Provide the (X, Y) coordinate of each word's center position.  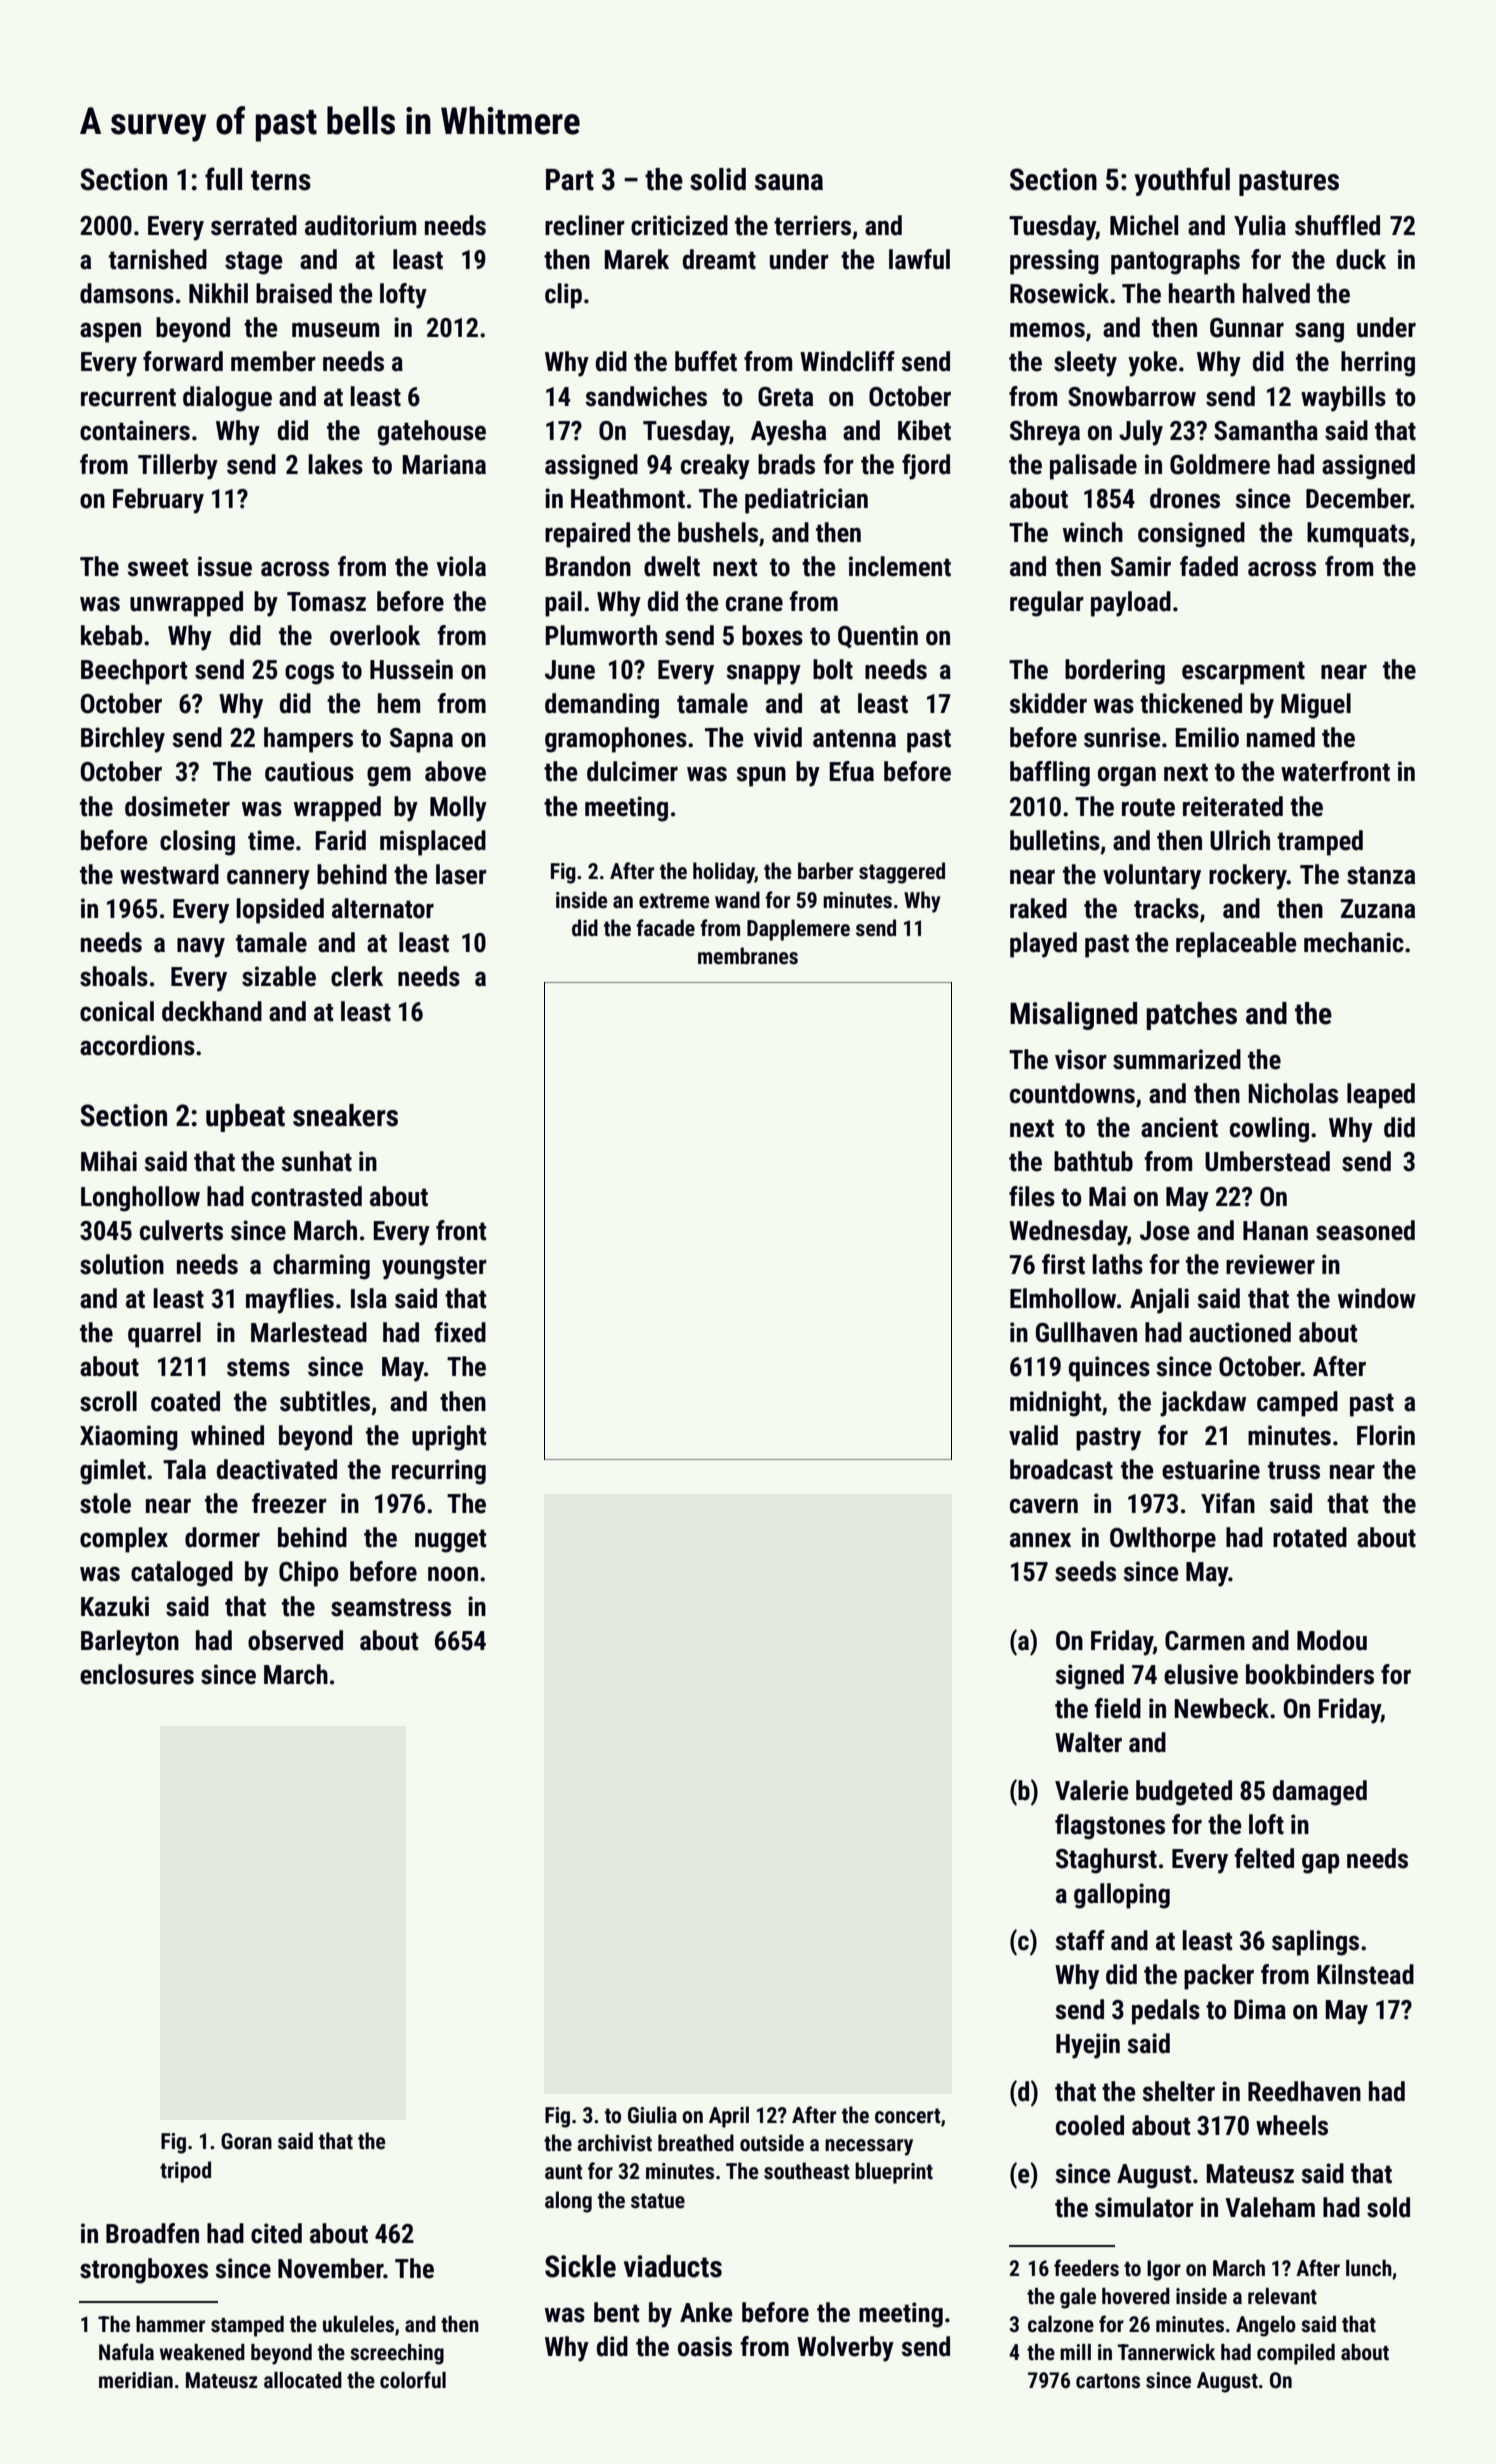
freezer (289, 1503)
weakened (202, 2352)
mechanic (1354, 942)
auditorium (360, 225)
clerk (357, 976)
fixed (460, 1332)
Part (570, 180)
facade (665, 928)
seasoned (1365, 1230)
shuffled (1337, 225)
